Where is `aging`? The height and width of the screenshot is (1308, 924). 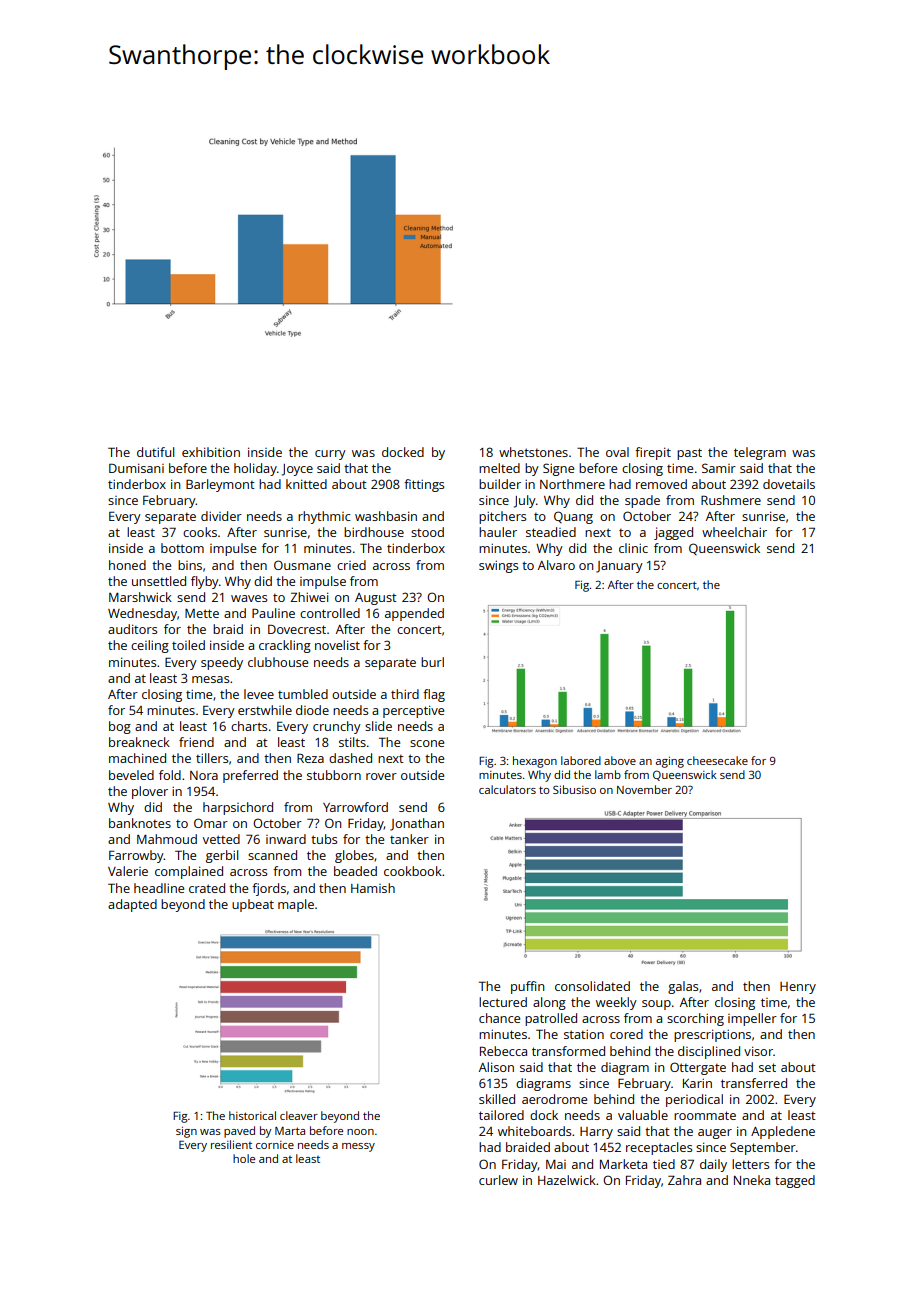 aging is located at coordinates (670, 762).
